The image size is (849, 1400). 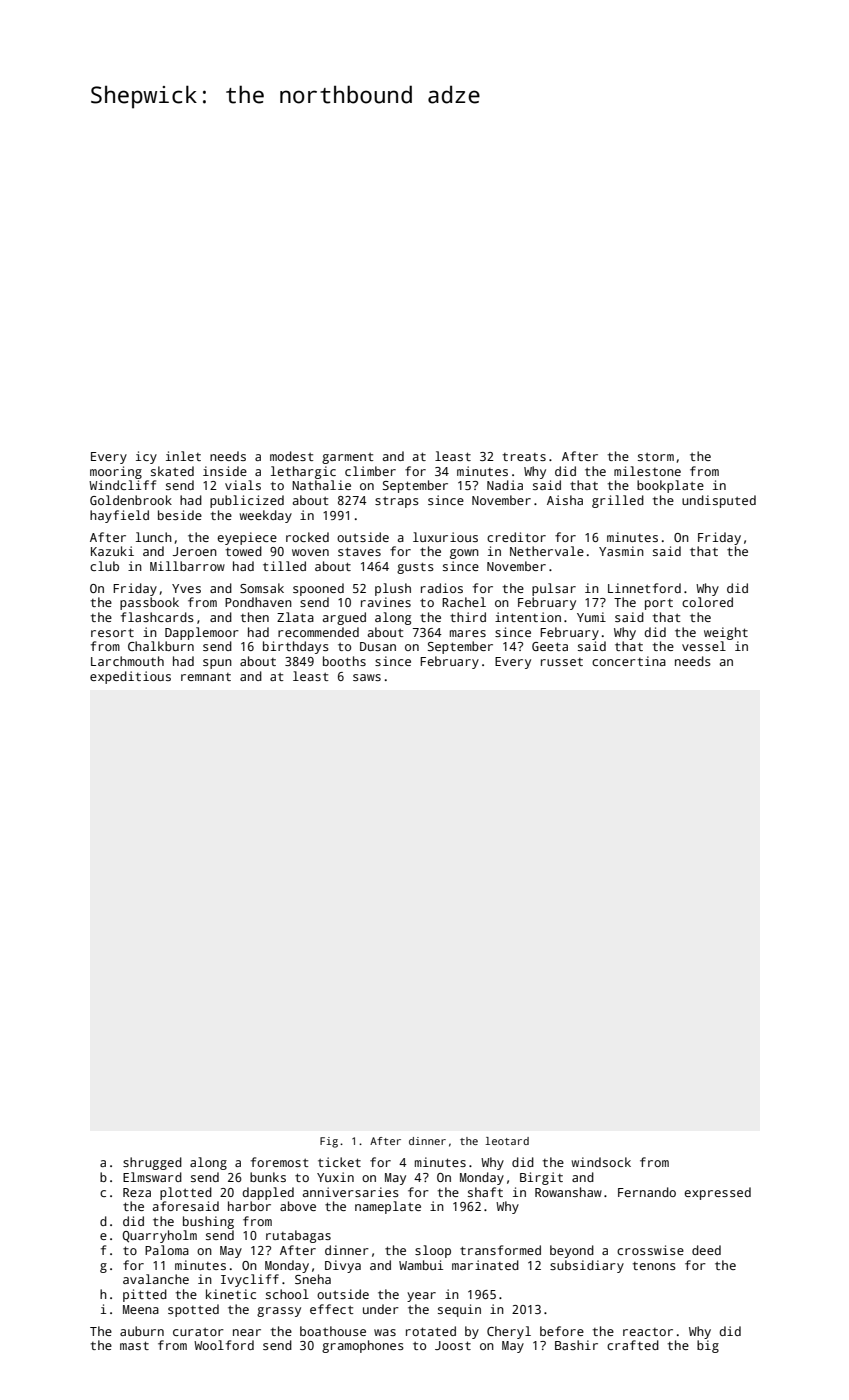 I want to click on Ivycliff, so click(x=250, y=1280).
